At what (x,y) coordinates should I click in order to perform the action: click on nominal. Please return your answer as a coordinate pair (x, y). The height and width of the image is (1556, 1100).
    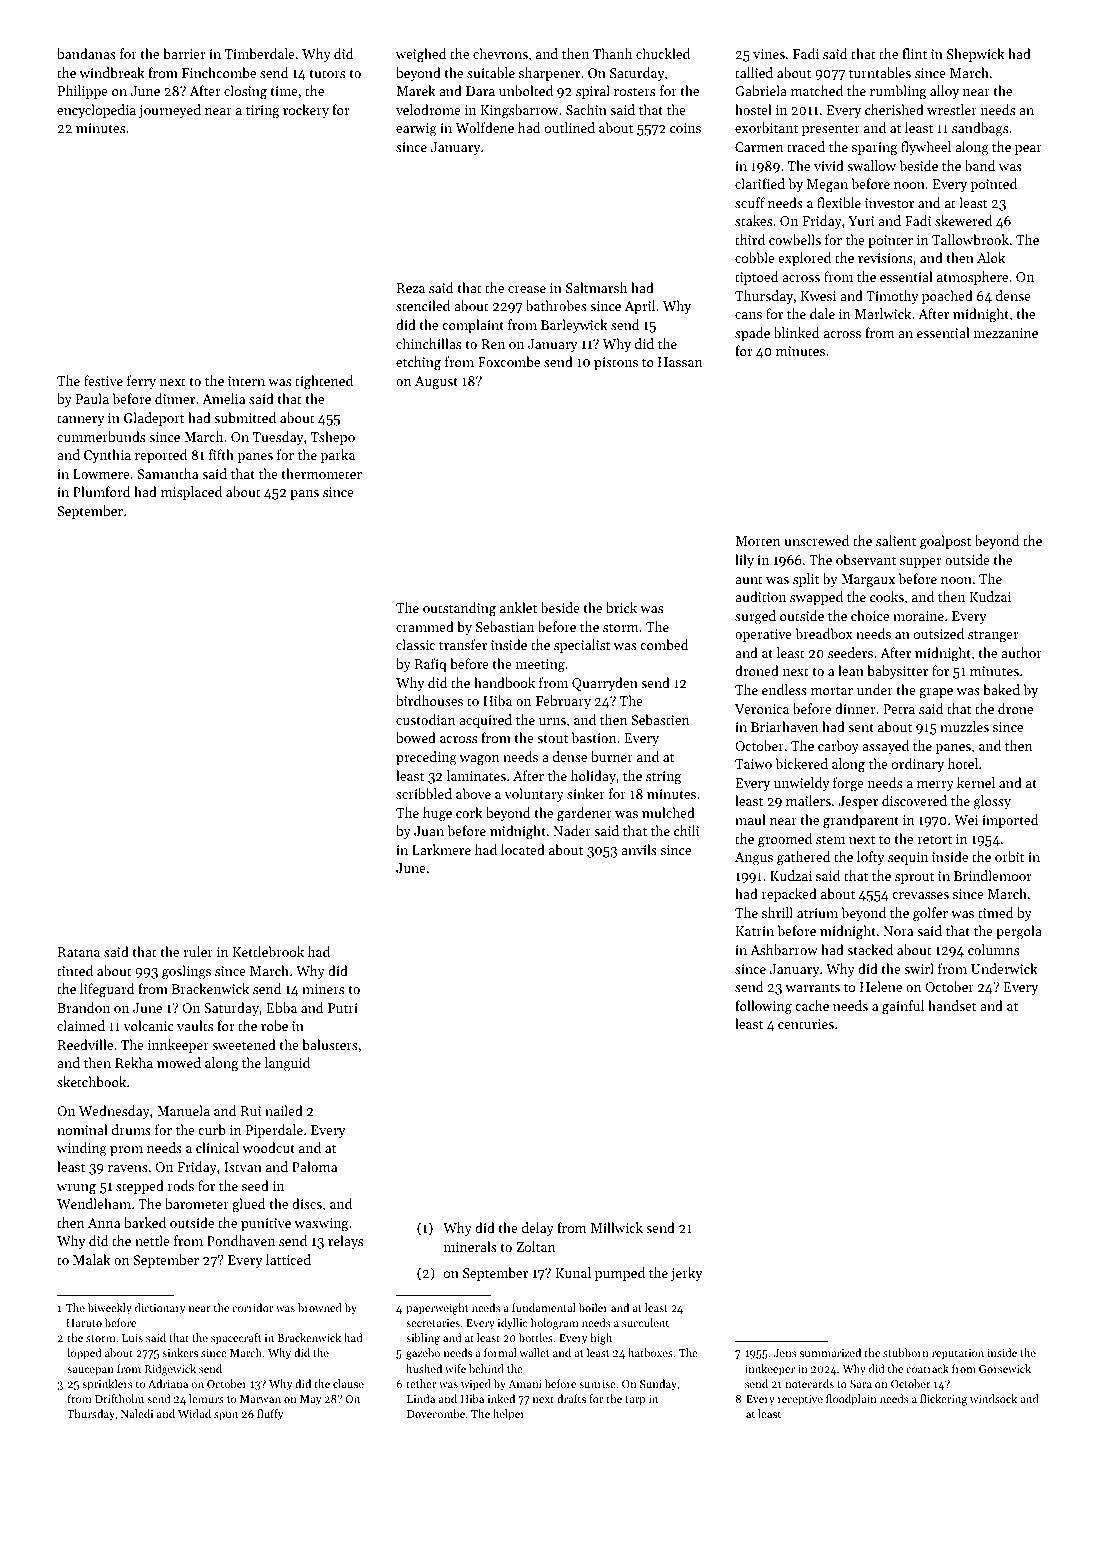
    Looking at the image, I should click on (82, 1129).
